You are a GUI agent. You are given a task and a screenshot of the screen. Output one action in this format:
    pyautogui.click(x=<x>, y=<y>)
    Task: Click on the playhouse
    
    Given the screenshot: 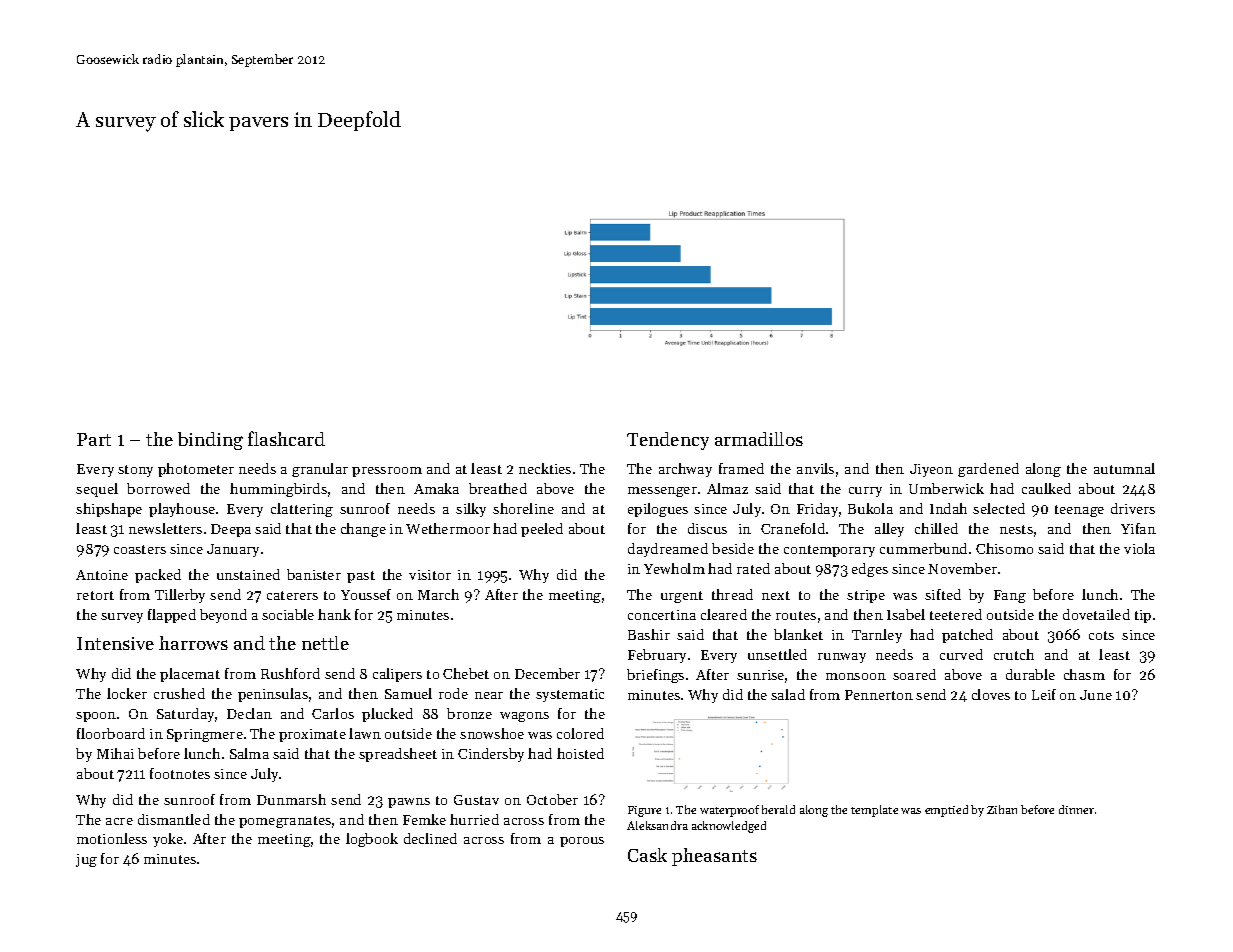 What is the action you would take?
    pyautogui.click(x=182, y=510)
